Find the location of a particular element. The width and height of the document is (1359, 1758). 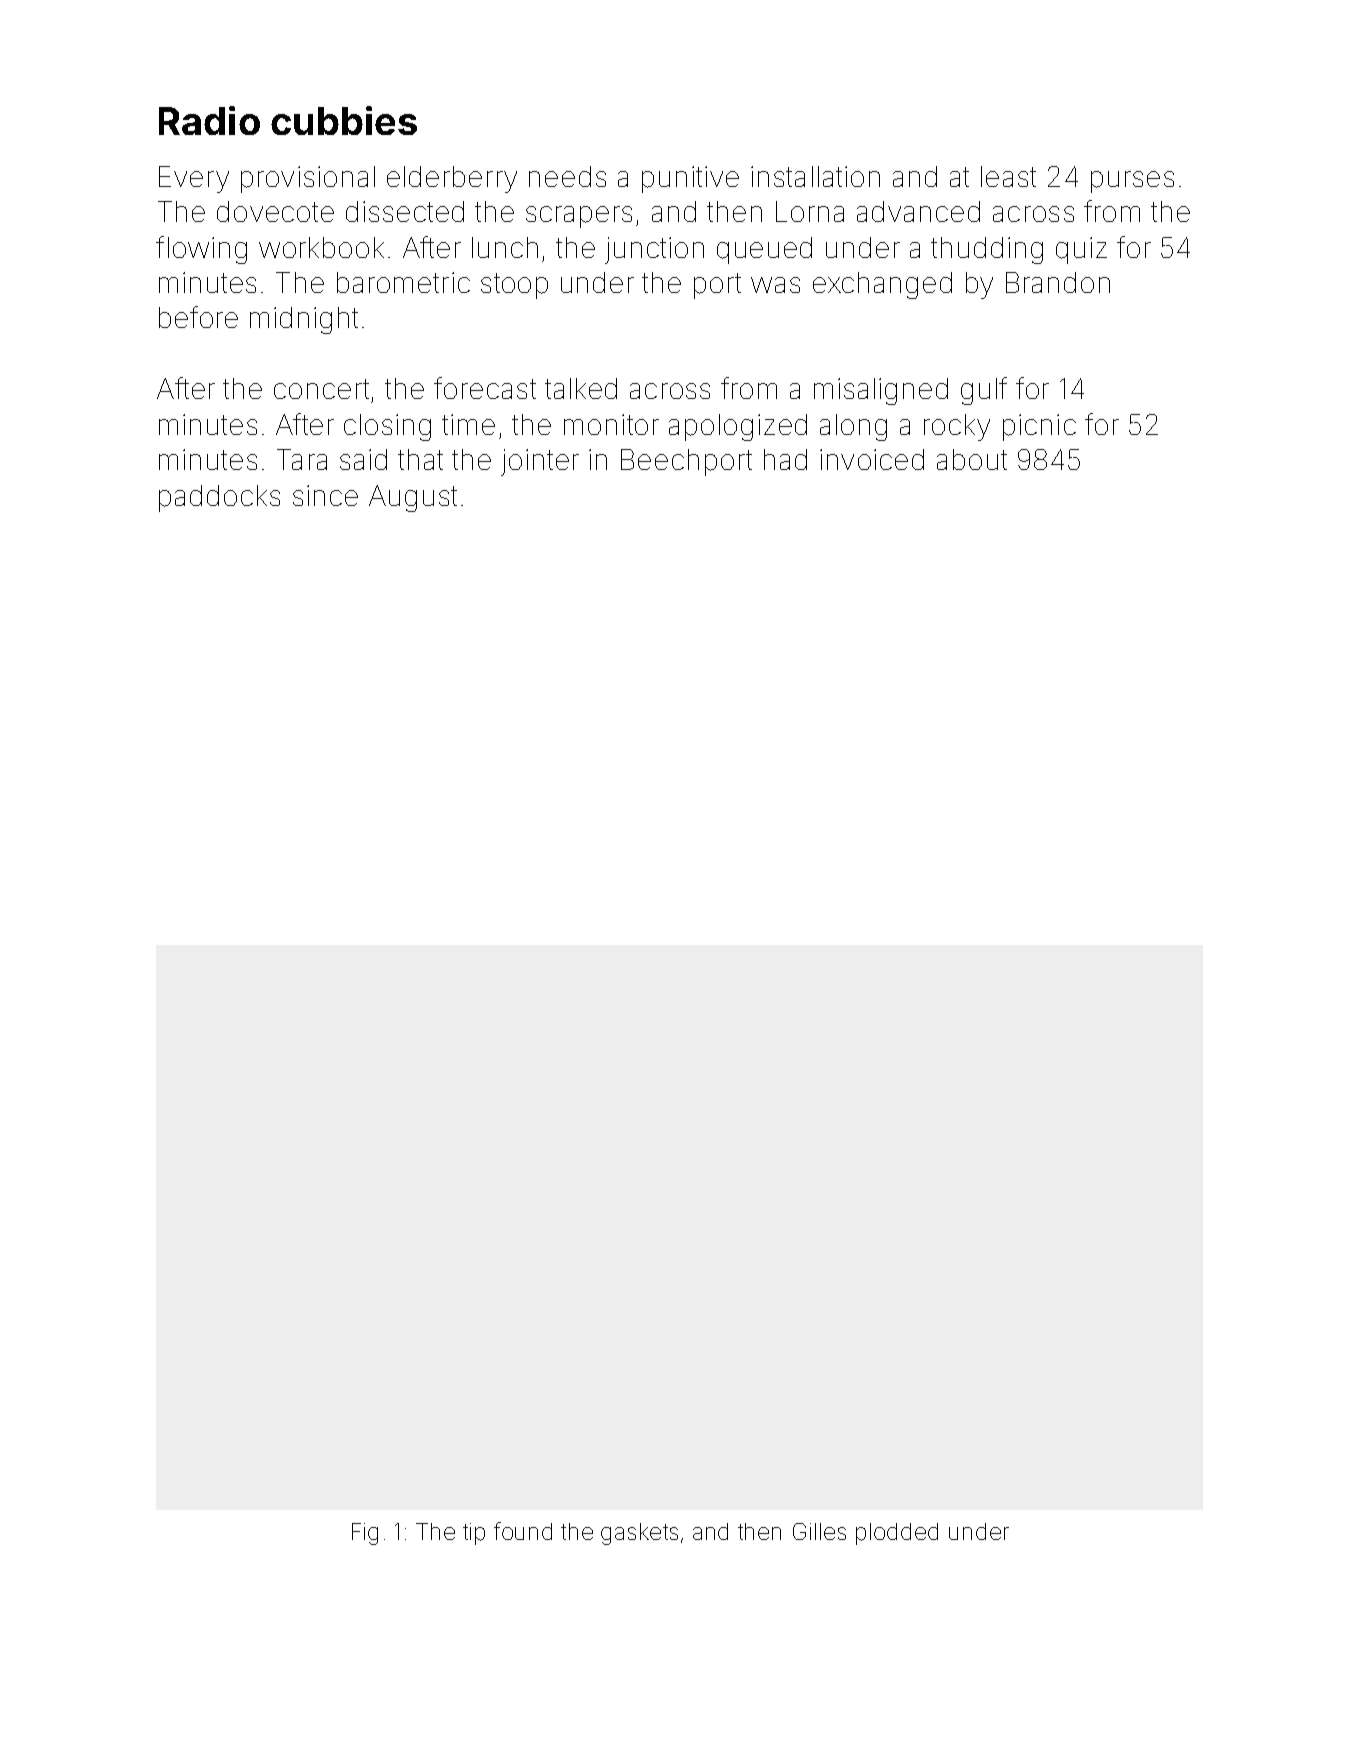

found is located at coordinates (523, 1531).
